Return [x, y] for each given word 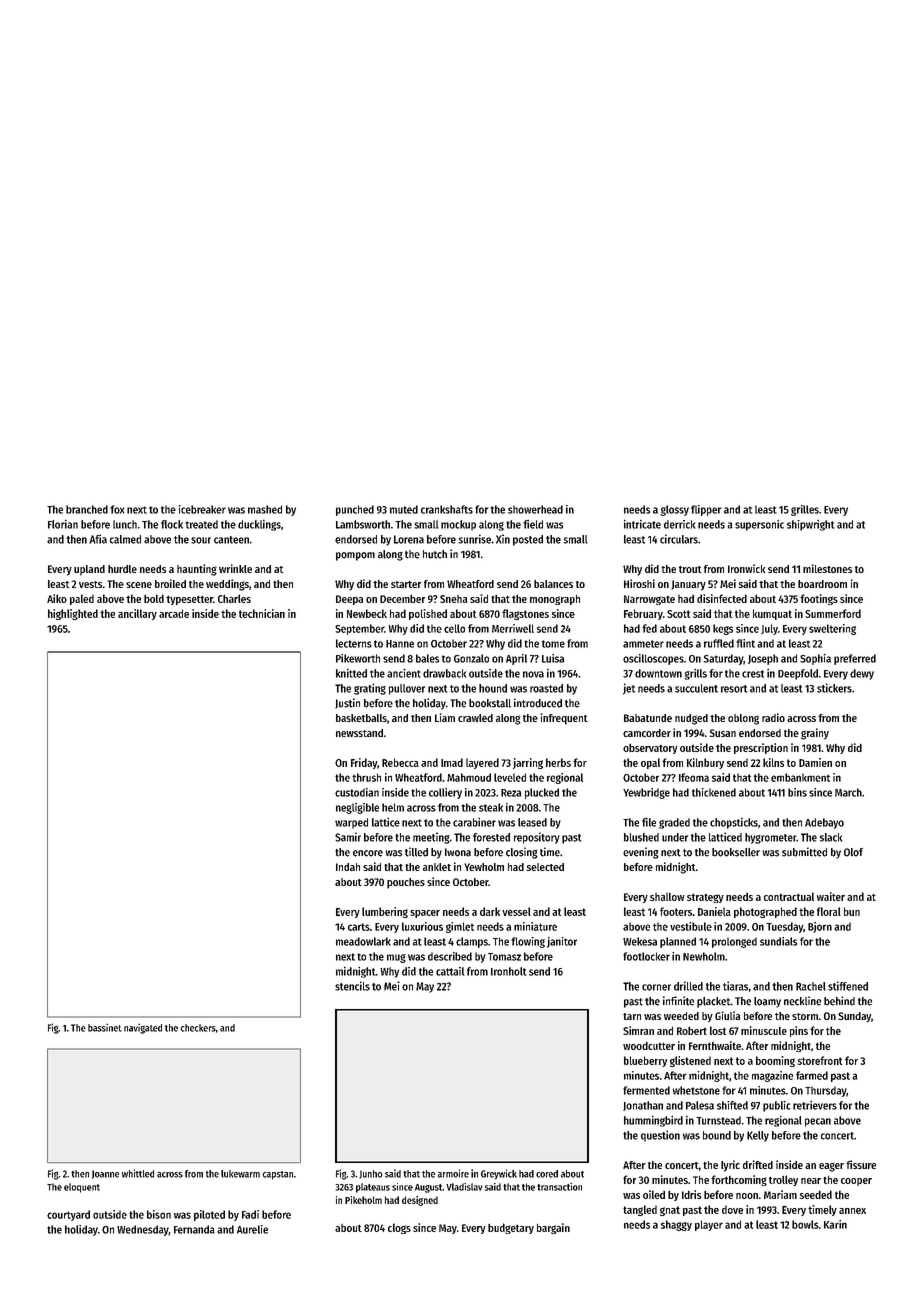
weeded [681, 1016]
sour [201, 540]
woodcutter [649, 1045]
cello [454, 628]
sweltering [832, 629]
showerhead [535, 509]
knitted [351, 673]
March [848, 792]
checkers [198, 1028]
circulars [679, 539]
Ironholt [509, 971]
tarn [632, 1016]
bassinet [105, 1027]
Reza [511, 793]
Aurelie [252, 1229]
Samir [348, 837]
